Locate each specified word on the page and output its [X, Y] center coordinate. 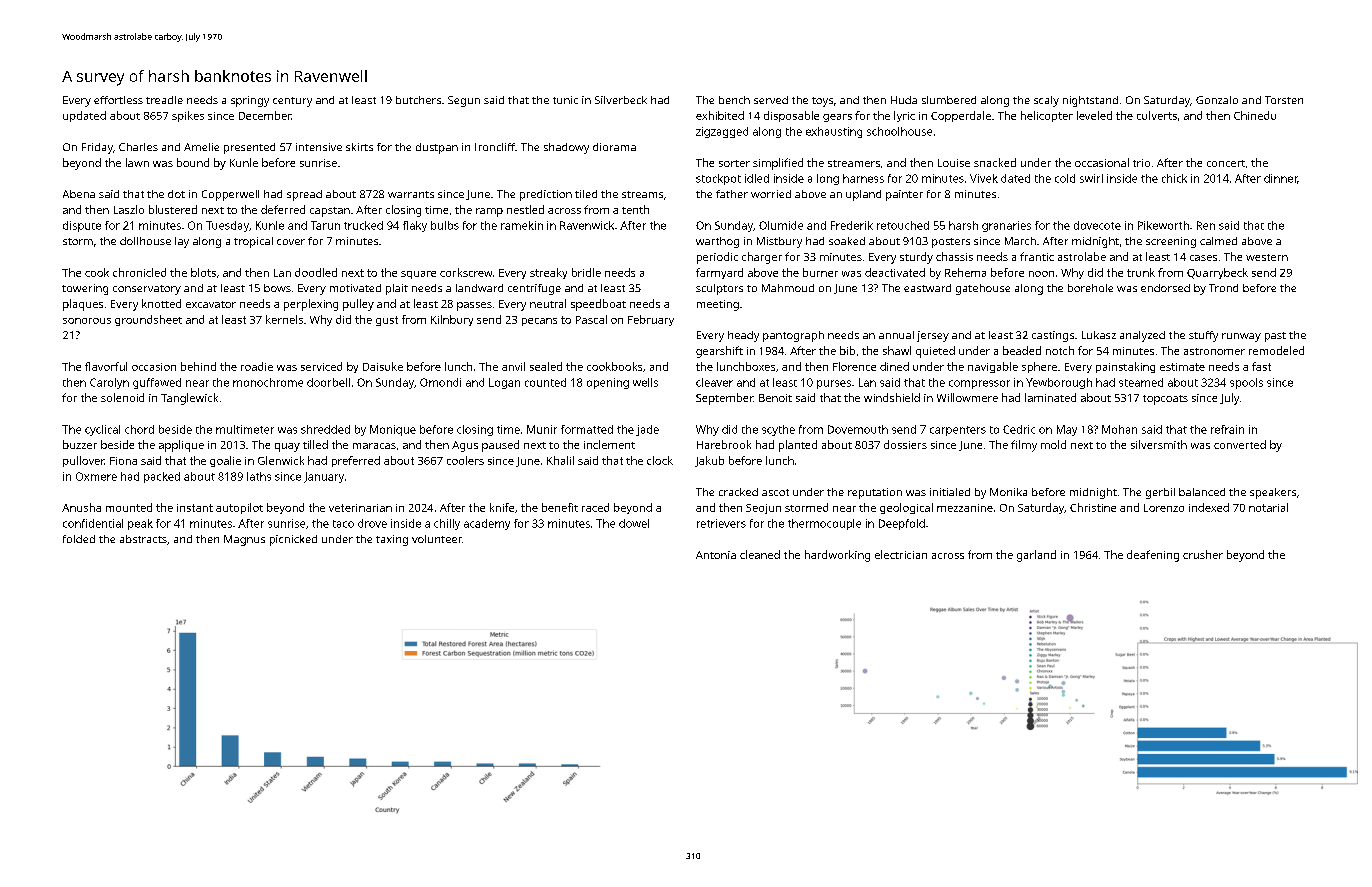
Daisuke [383, 366]
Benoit [775, 398]
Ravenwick [587, 225]
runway [1241, 337]
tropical [253, 242]
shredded [325, 429]
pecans [539, 322]
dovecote [1097, 225]
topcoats [1165, 400]
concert [1226, 163]
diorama [614, 147]
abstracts [143, 539]
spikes [188, 116]
